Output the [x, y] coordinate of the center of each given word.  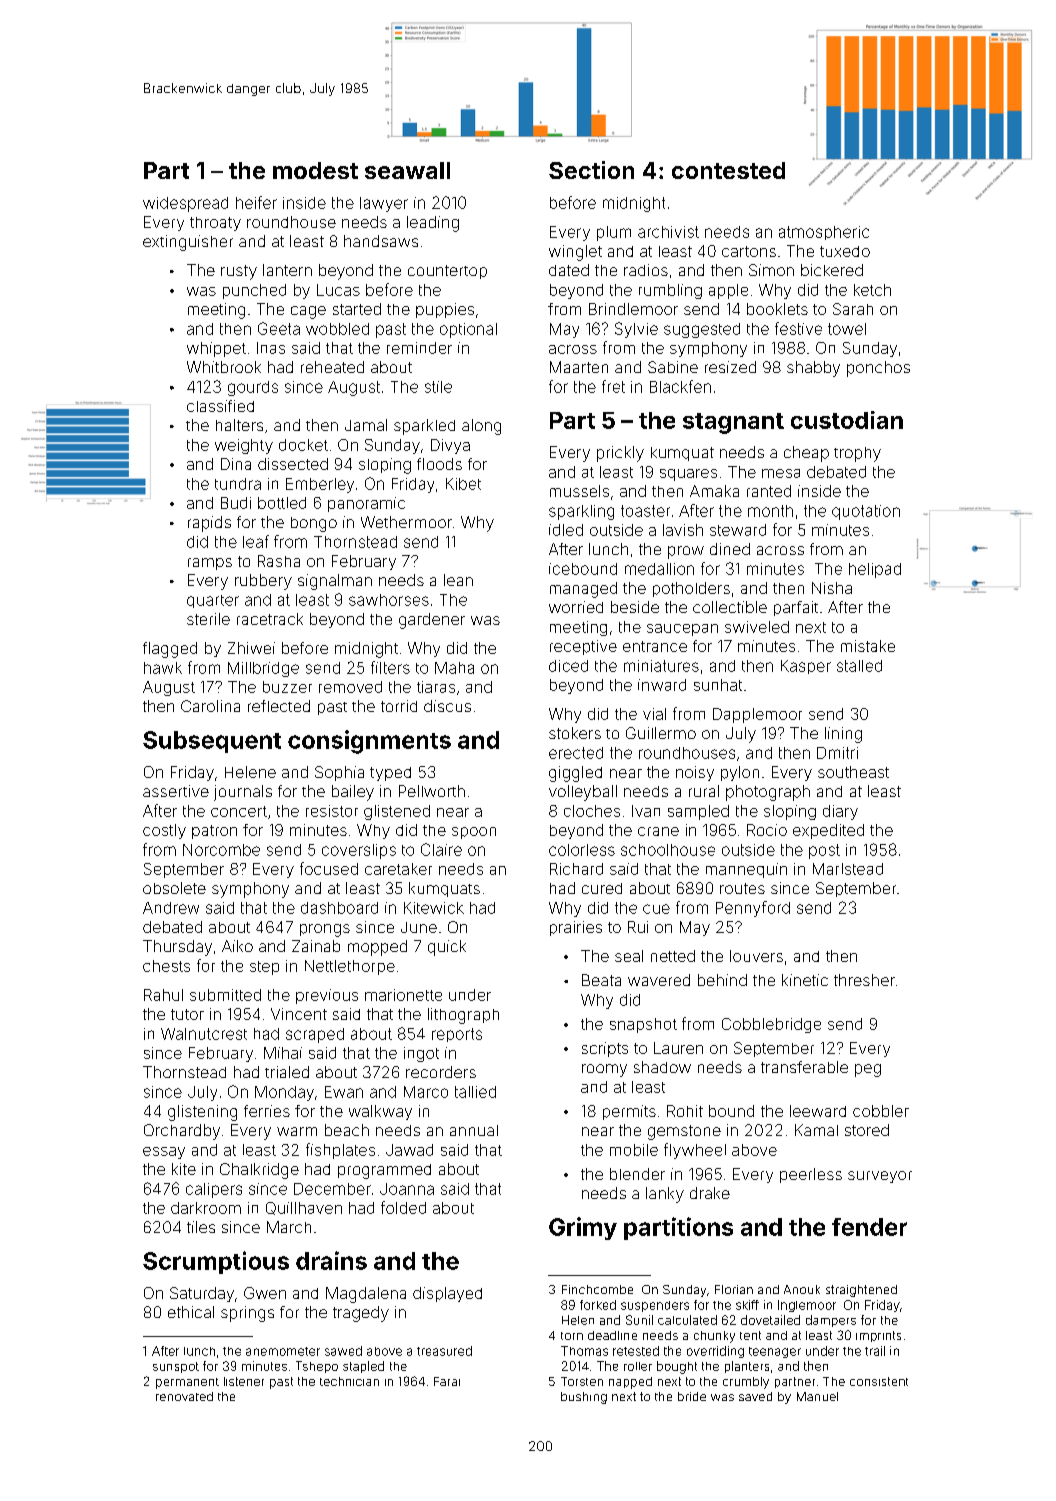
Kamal [816, 1130]
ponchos [878, 369]
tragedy [361, 1314]
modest [315, 170]
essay [164, 1153]
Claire [441, 849]
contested [728, 170]
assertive [176, 791]
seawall [407, 170]
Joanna [407, 1189]
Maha [454, 668]
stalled [859, 666]
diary [840, 812]
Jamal [366, 425]
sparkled [424, 427]
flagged [170, 650]
